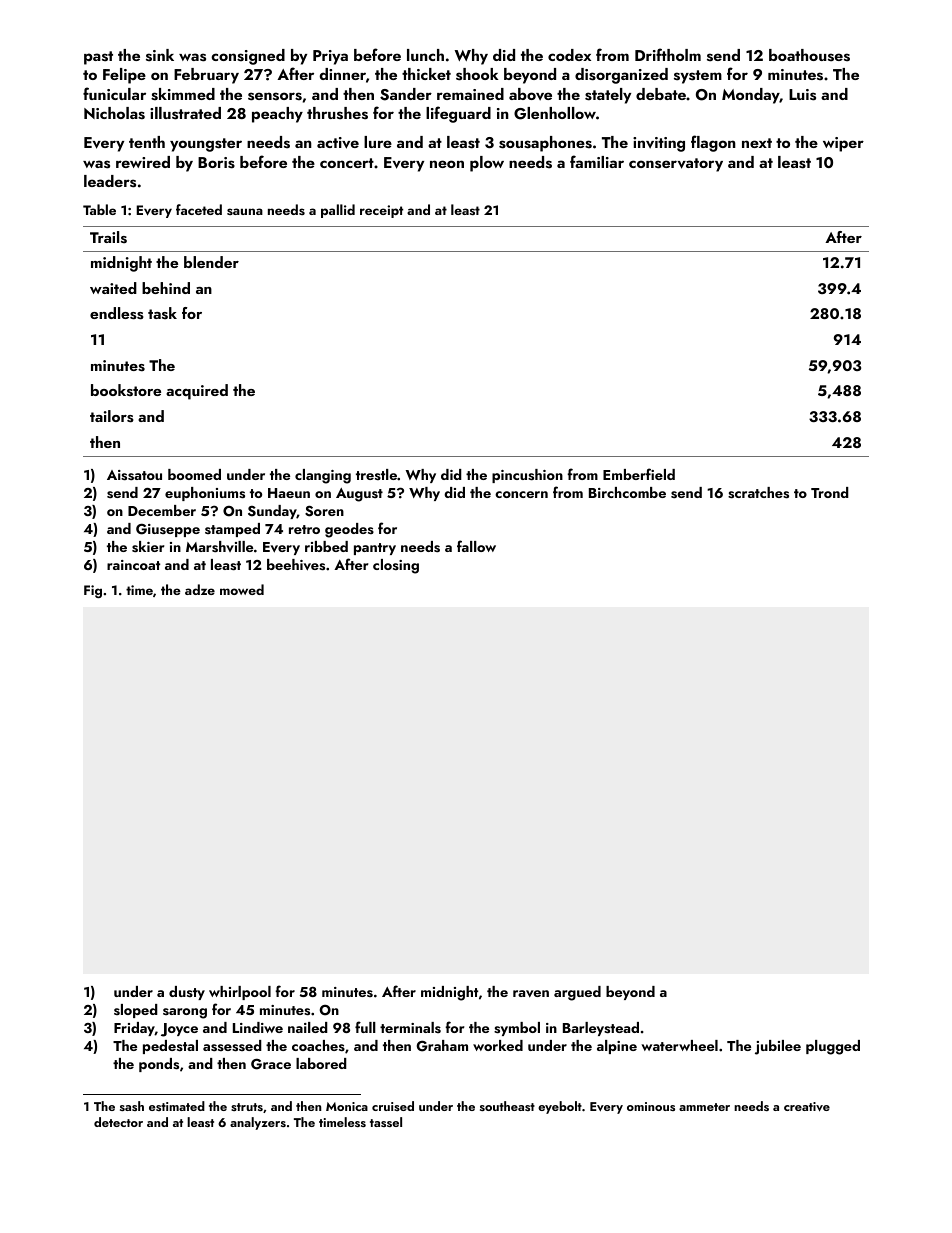 The image size is (952, 1233). What do you see at coordinates (577, 993) in the document?
I see `argued` at bounding box center [577, 993].
